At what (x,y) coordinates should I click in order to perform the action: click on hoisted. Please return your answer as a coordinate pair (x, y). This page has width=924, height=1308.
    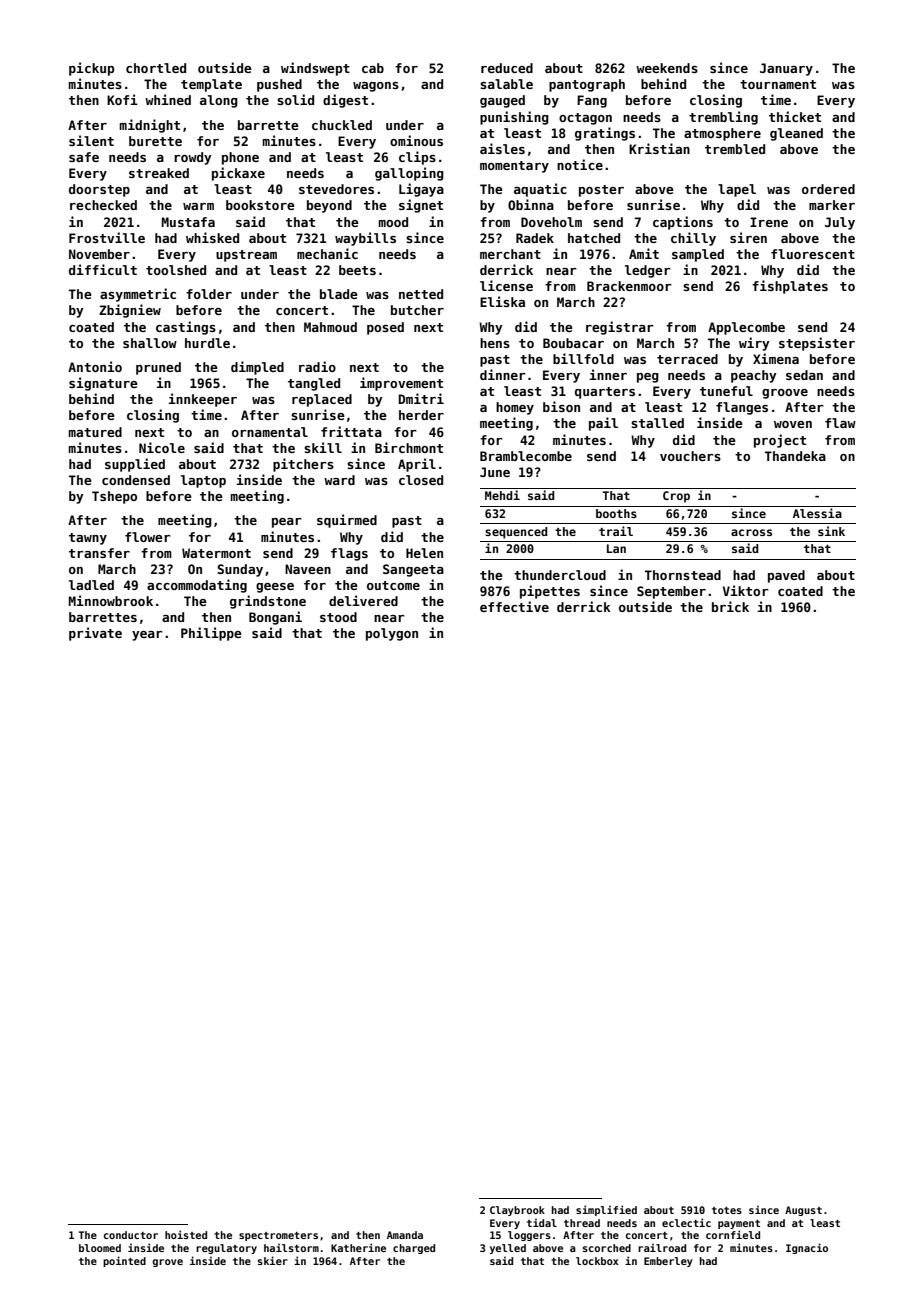
    Looking at the image, I should click on (186, 1234).
